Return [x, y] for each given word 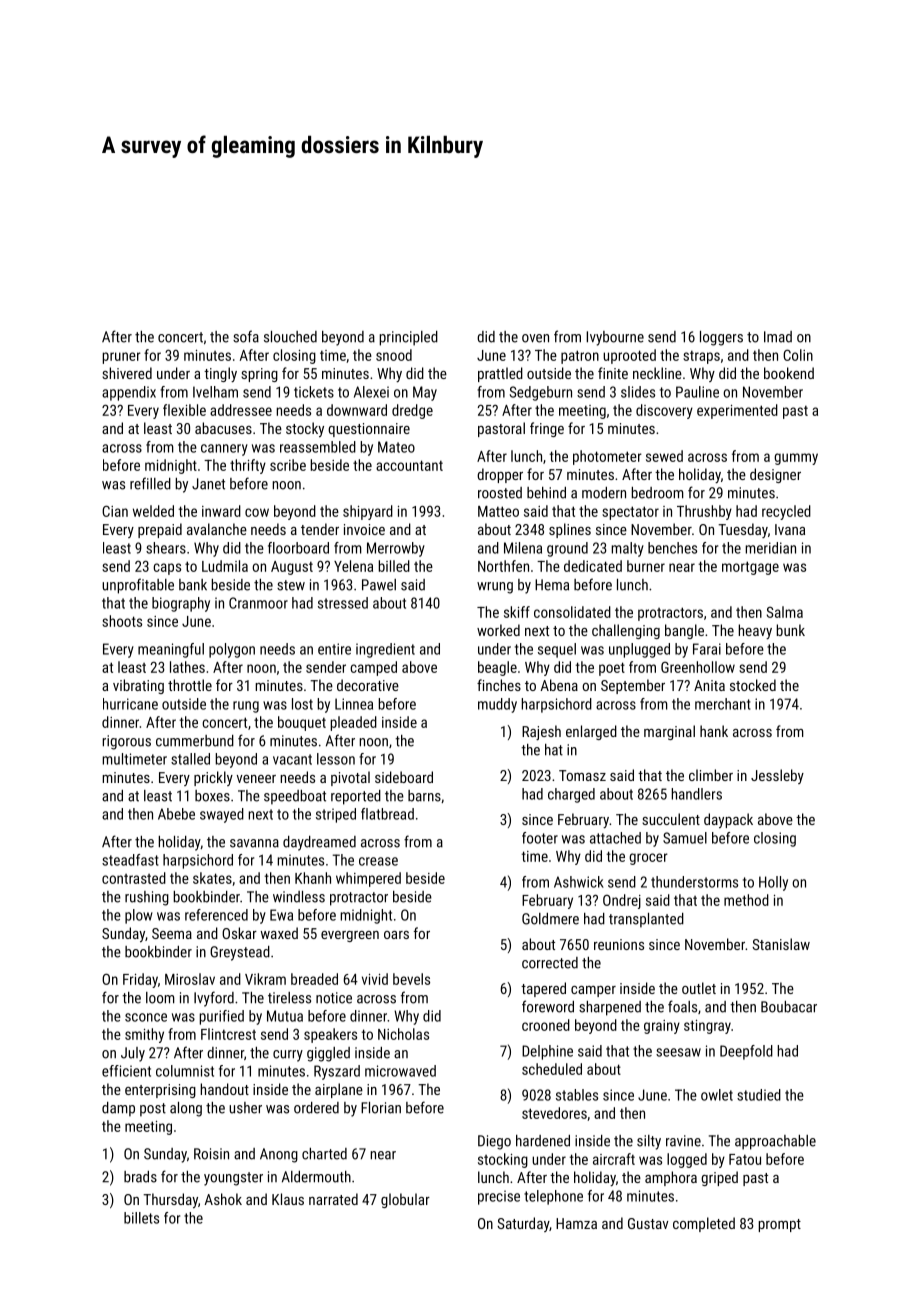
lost [302, 704]
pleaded [353, 723]
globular [405, 1200]
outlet [699, 988]
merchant [723, 704]
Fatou [745, 1159]
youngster [233, 1179]
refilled [150, 483]
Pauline [697, 392]
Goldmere [550, 919]
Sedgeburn [541, 393]
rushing [147, 898]
